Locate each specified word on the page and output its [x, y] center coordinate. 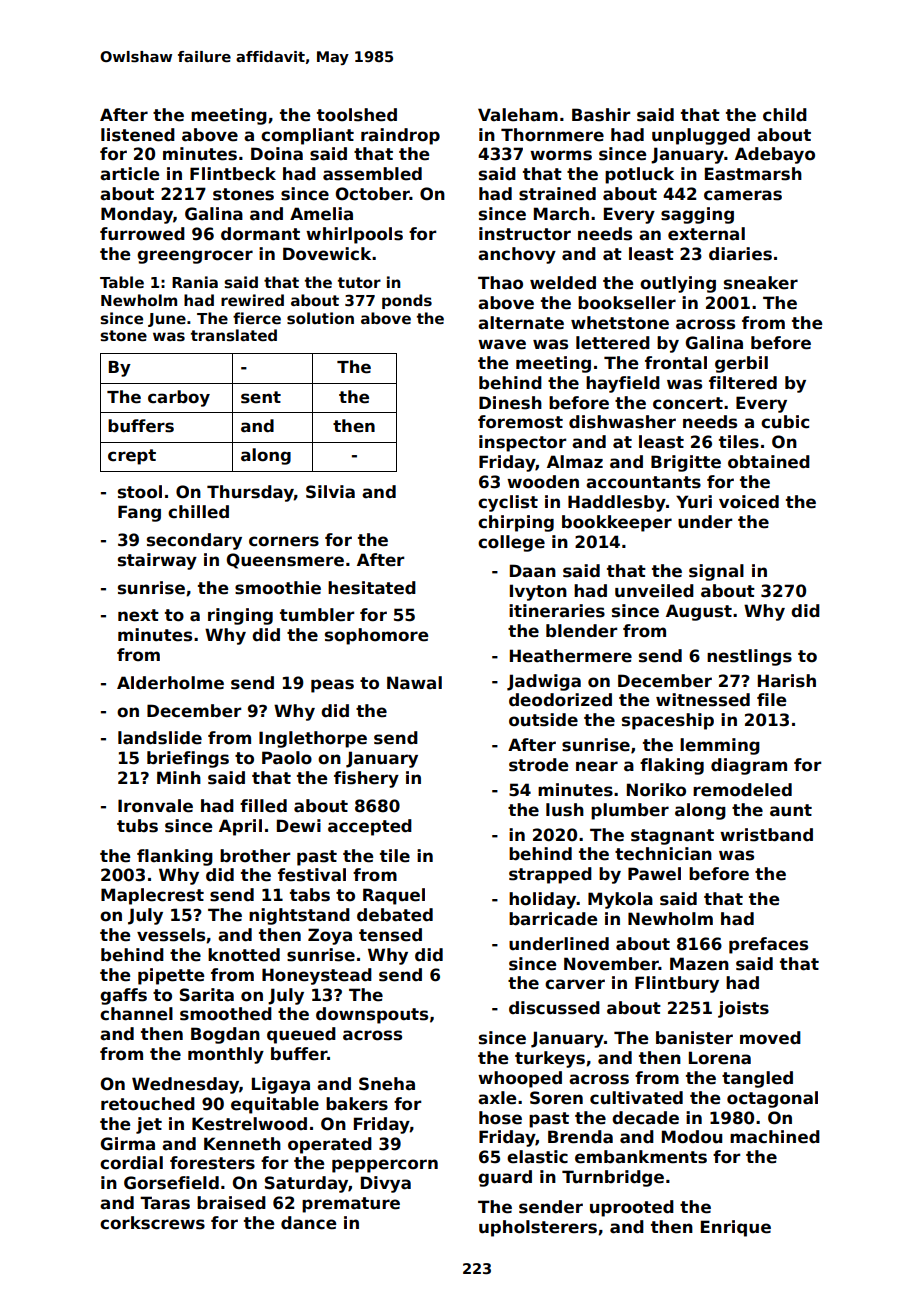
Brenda [580, 1137]
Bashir [601, 115]
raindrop [400, 136]
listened [138, 135]
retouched [148, 1104]
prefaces [768, 945]
